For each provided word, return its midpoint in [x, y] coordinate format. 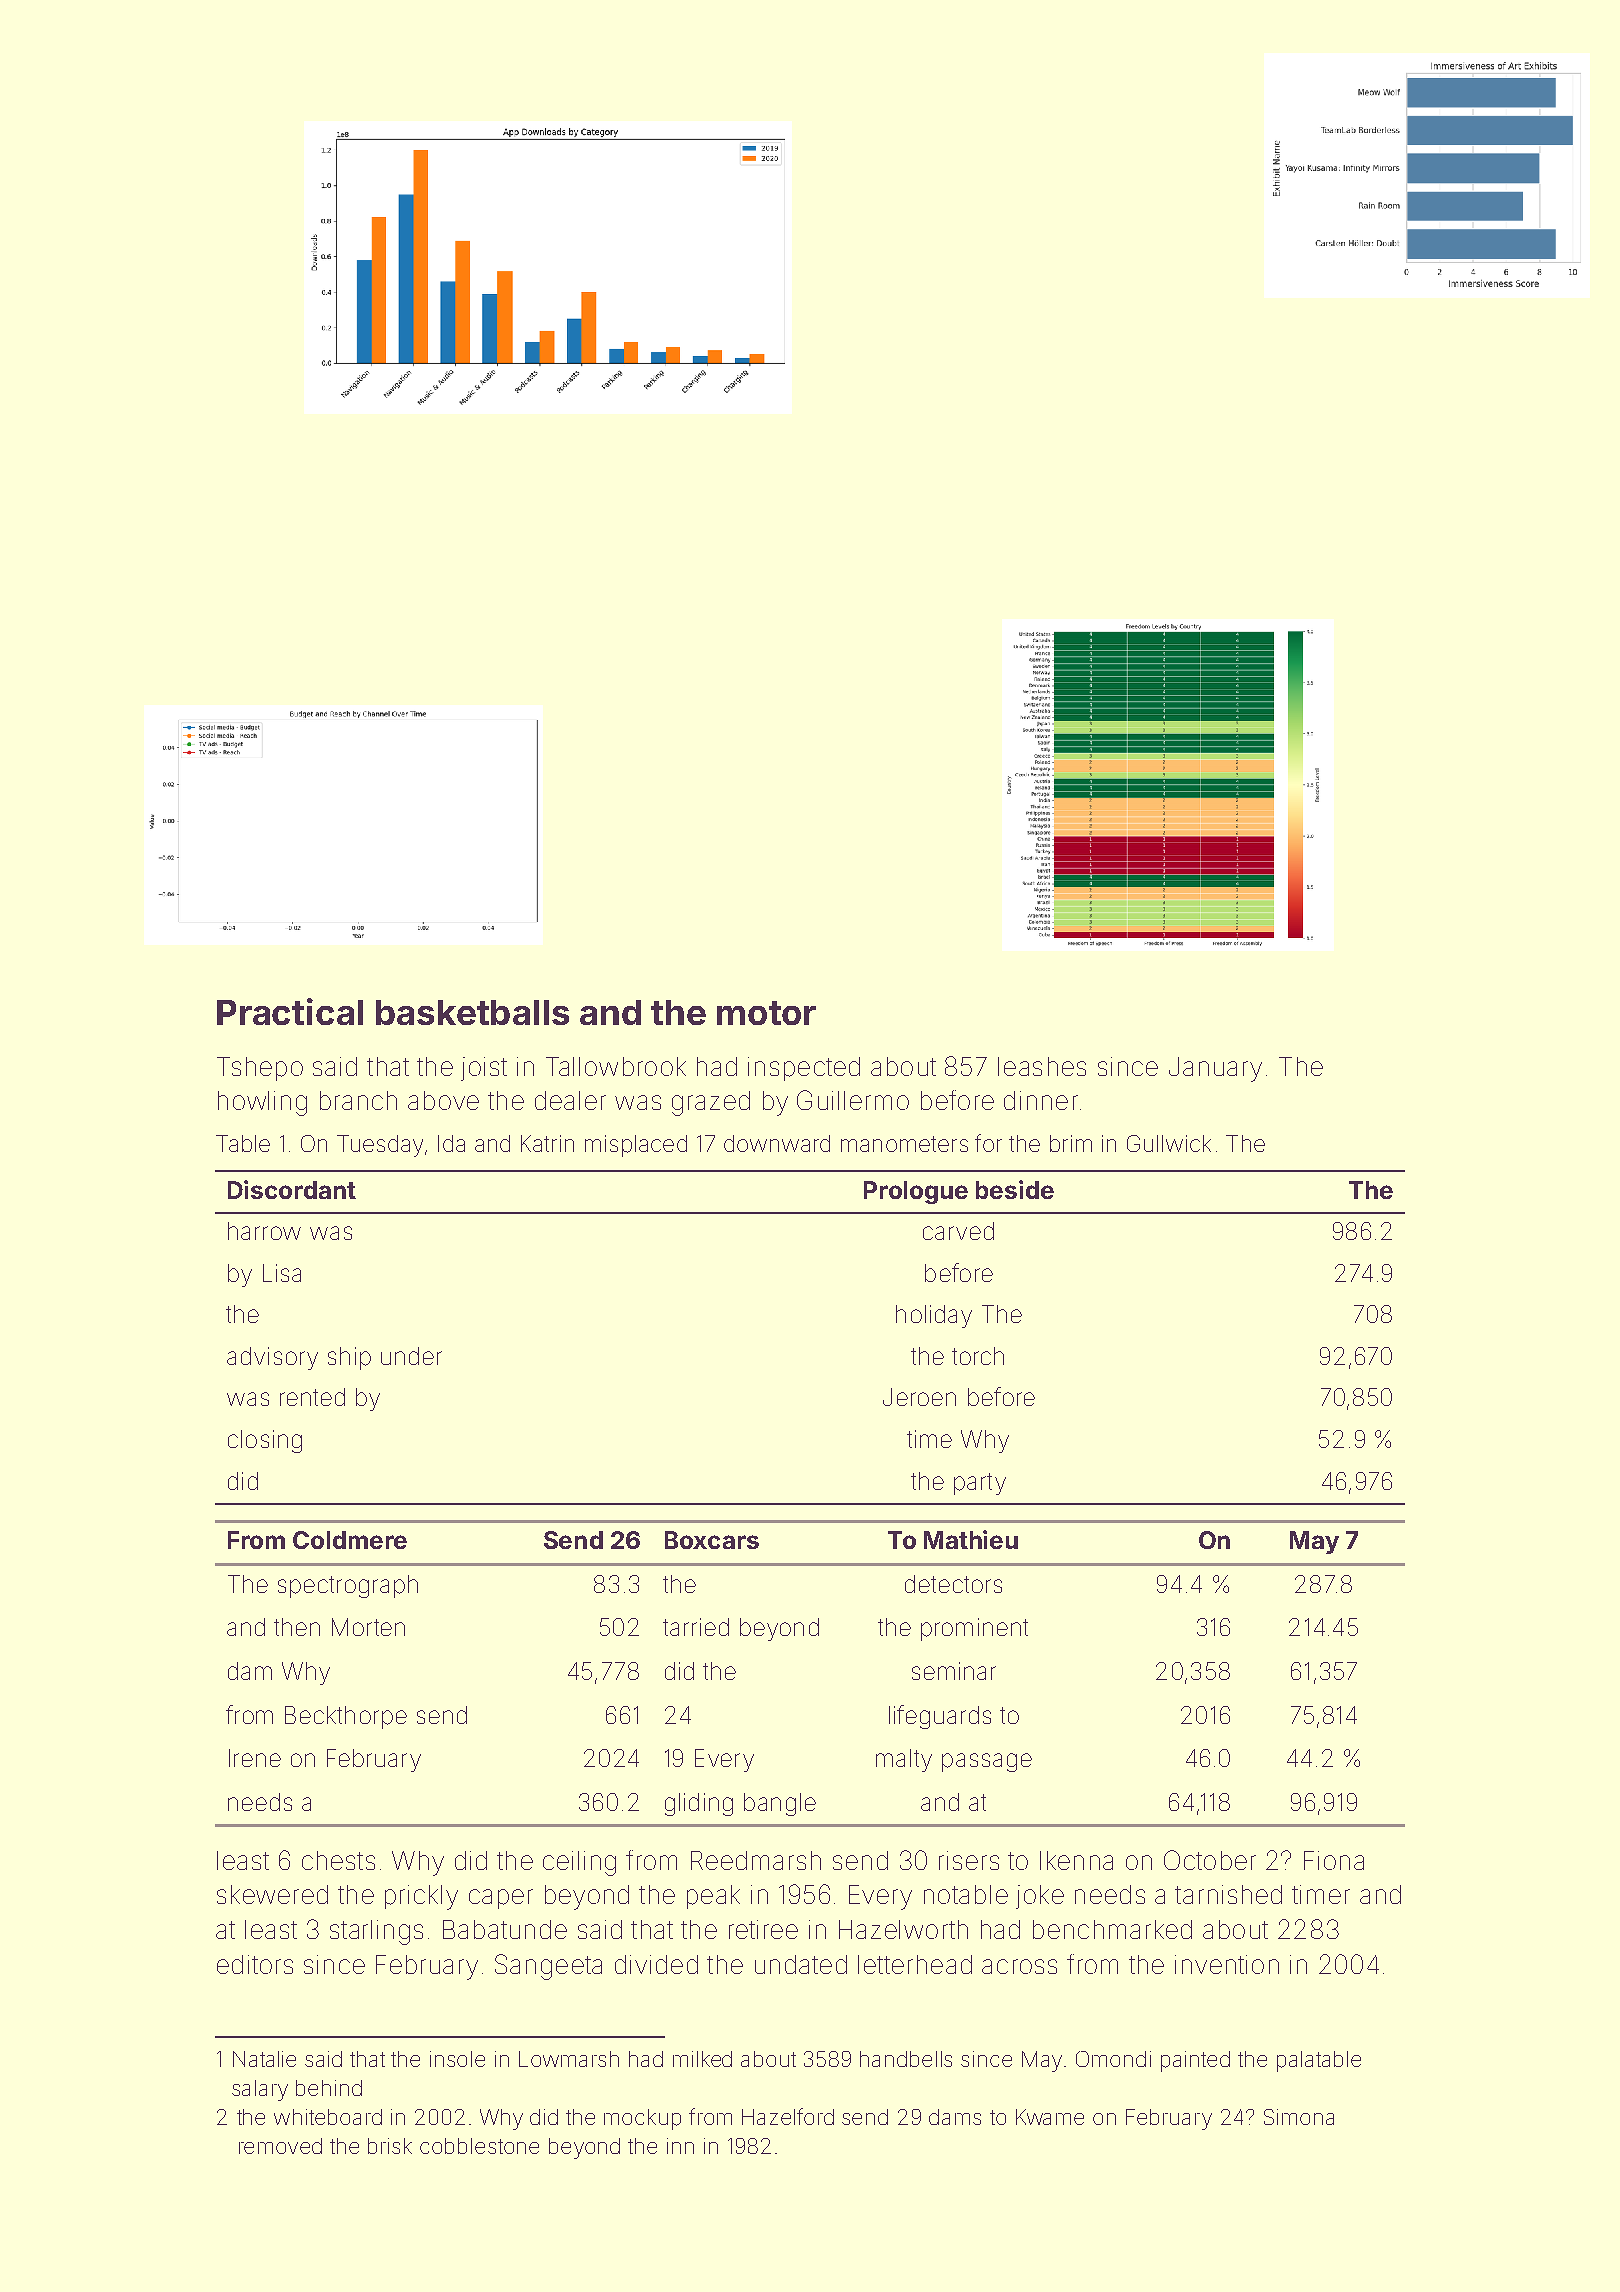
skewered [272, 1894]
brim [1071, 1143]
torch [978, 1356]
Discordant [292, 1189]
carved [958, 1231]
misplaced [636, 1146]
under [411, 1356]
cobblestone [479, 2146]
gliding [699, 1804]
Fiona [1334, 1860]
